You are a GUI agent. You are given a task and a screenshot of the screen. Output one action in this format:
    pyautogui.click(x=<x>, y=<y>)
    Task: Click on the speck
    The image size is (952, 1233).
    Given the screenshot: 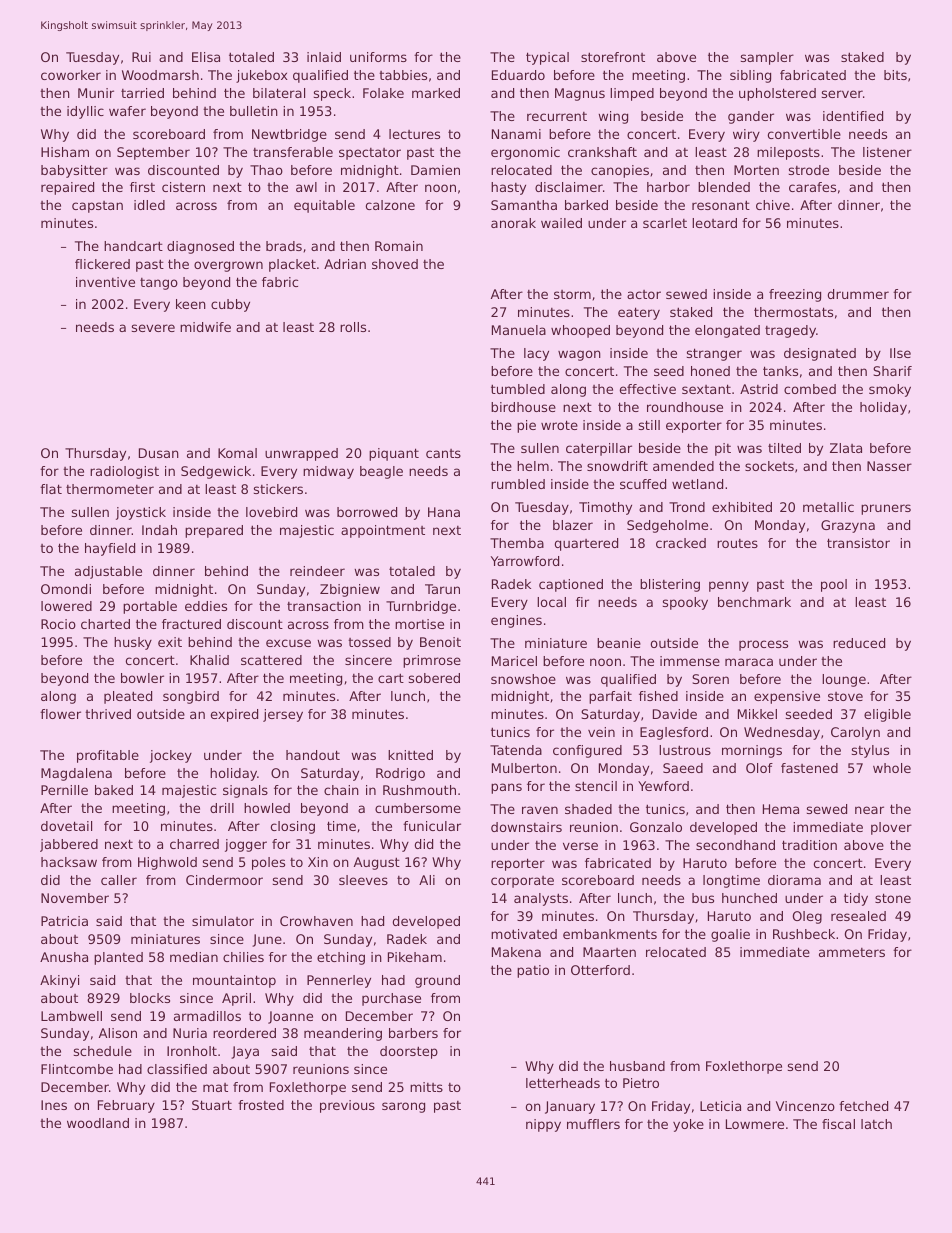 What is the action you would take?
    pyautogui.click(x=332, y=94)
